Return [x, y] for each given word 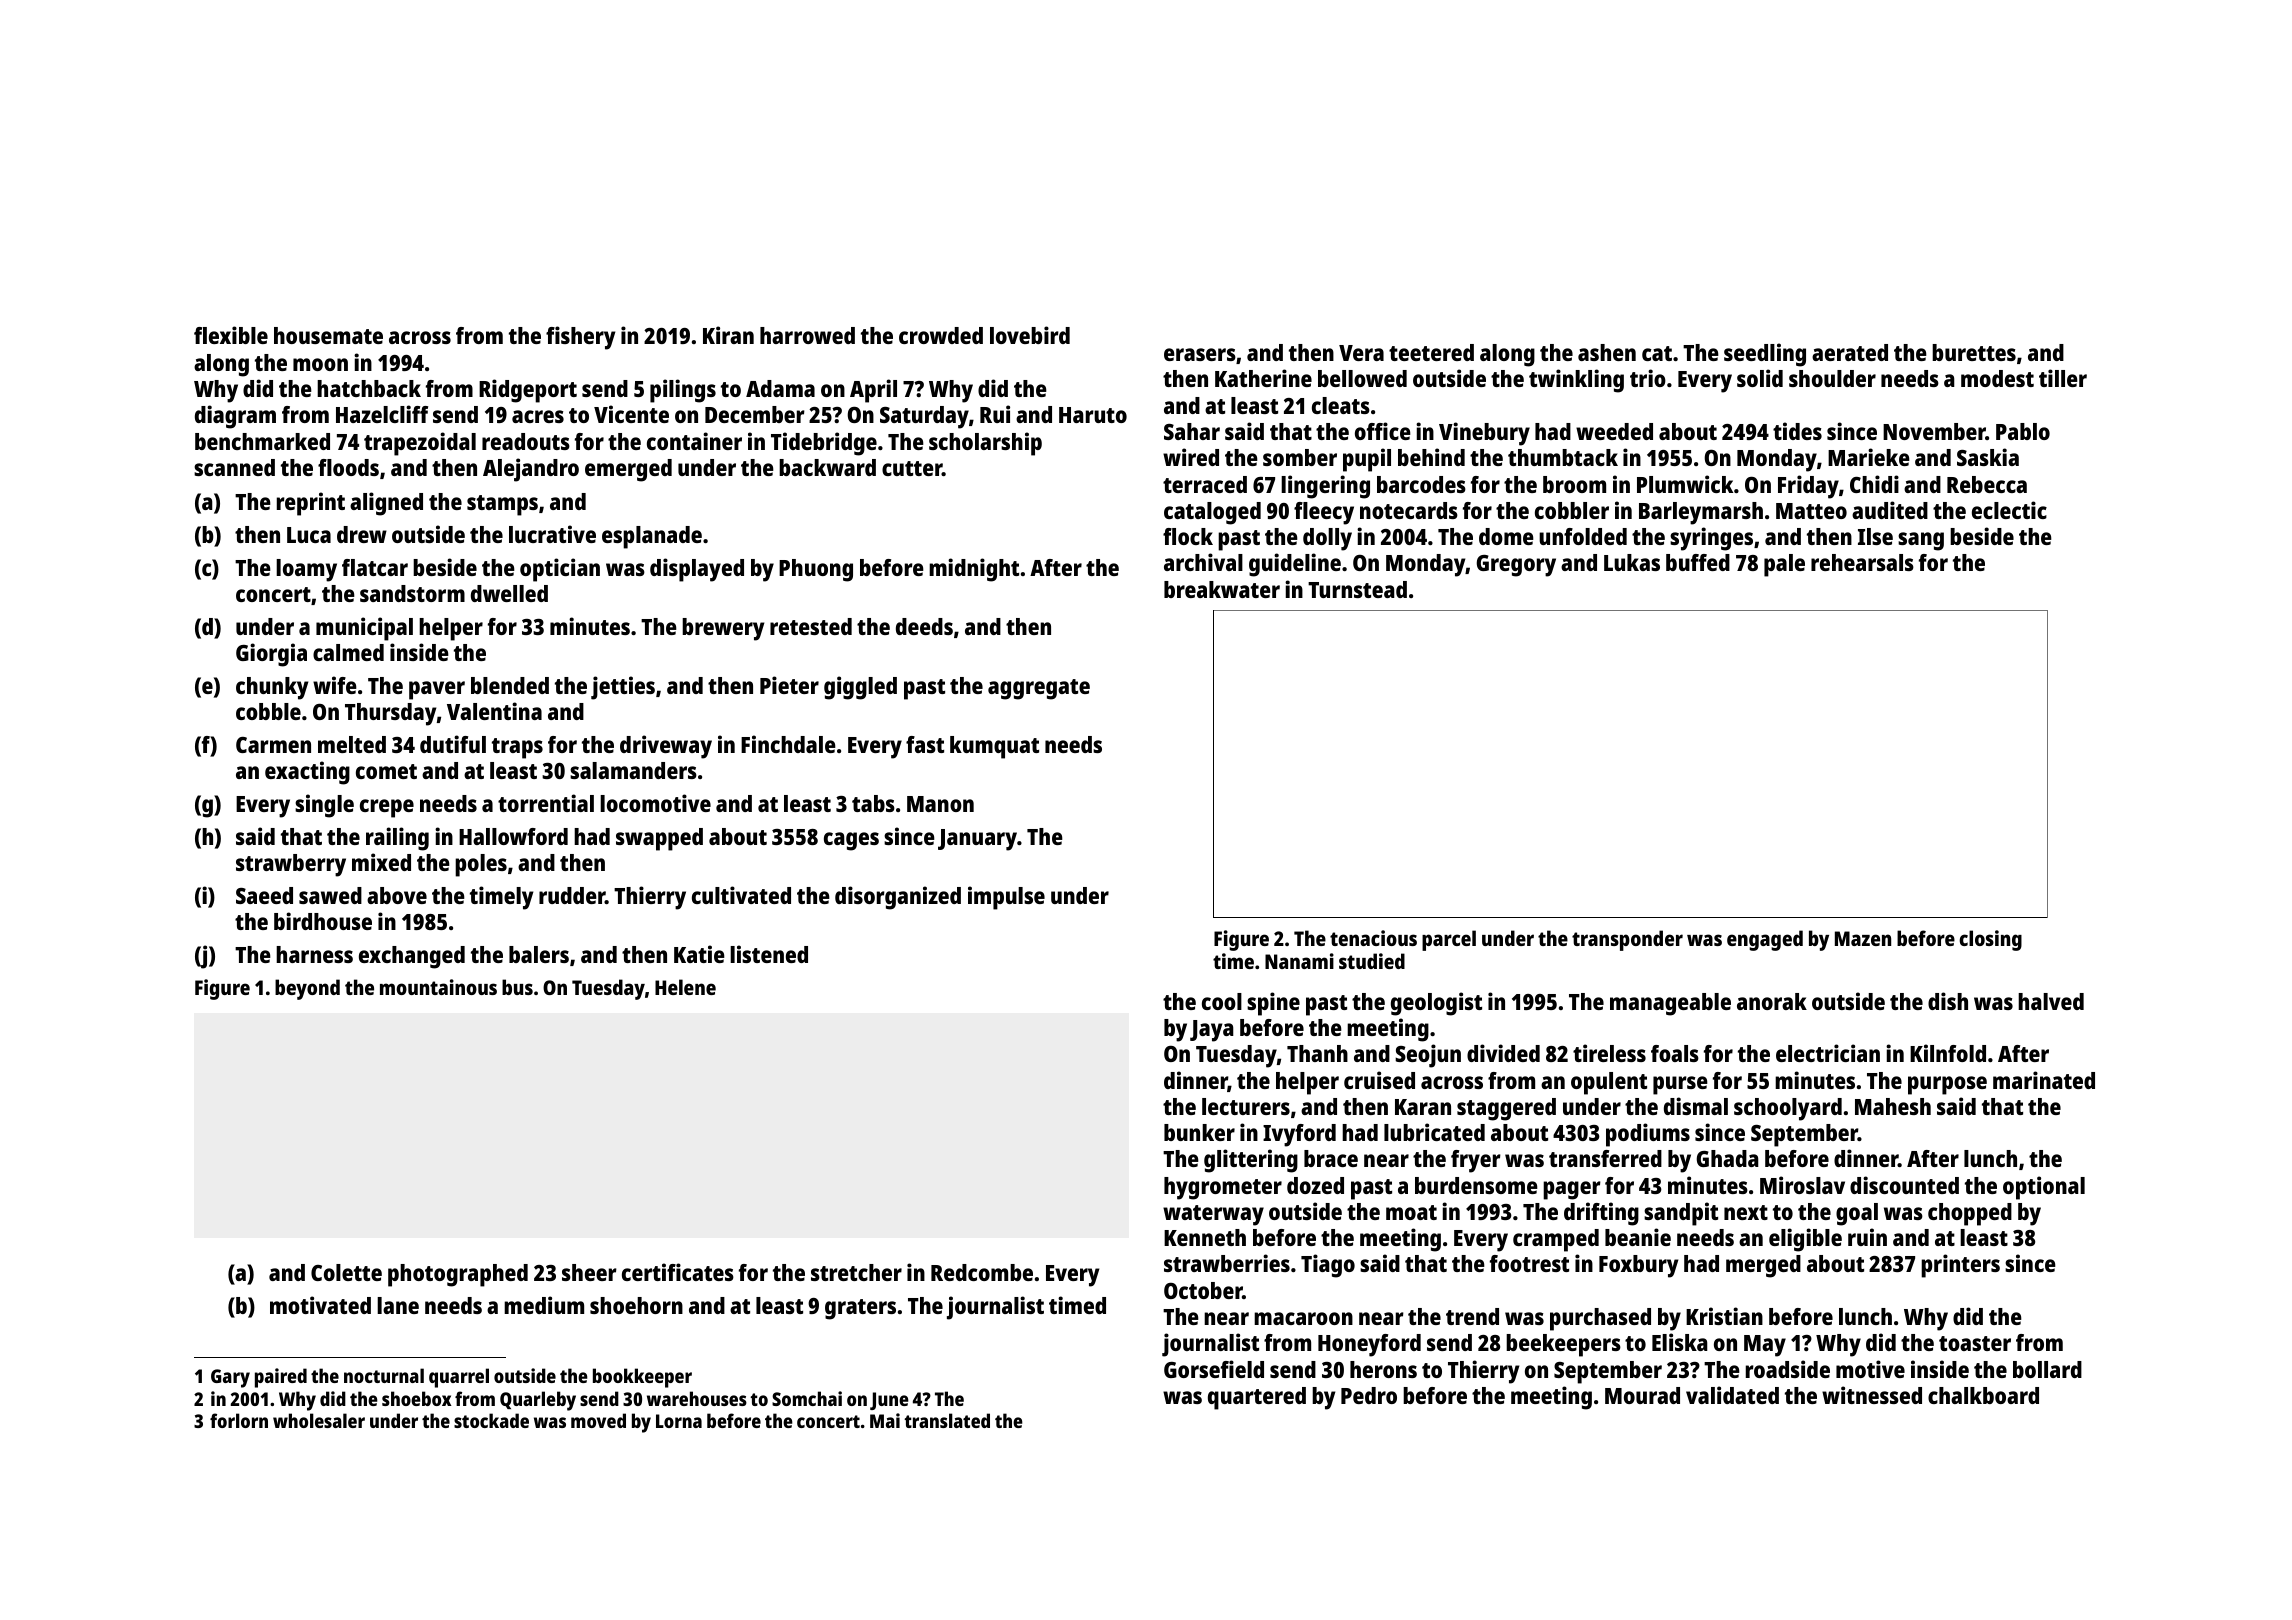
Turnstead [1357, 589]
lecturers [1246, 1106]
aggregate [1039, 689]
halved [2051, 1001]
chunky [272, 688]
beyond [307, 989]
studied [1372, 961]
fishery [580, 338]
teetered [1431, 352]
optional [2044, 1188]
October [1203, 1290]
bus [517, 987]
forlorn [239, 1420]
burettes [1974, 352]
